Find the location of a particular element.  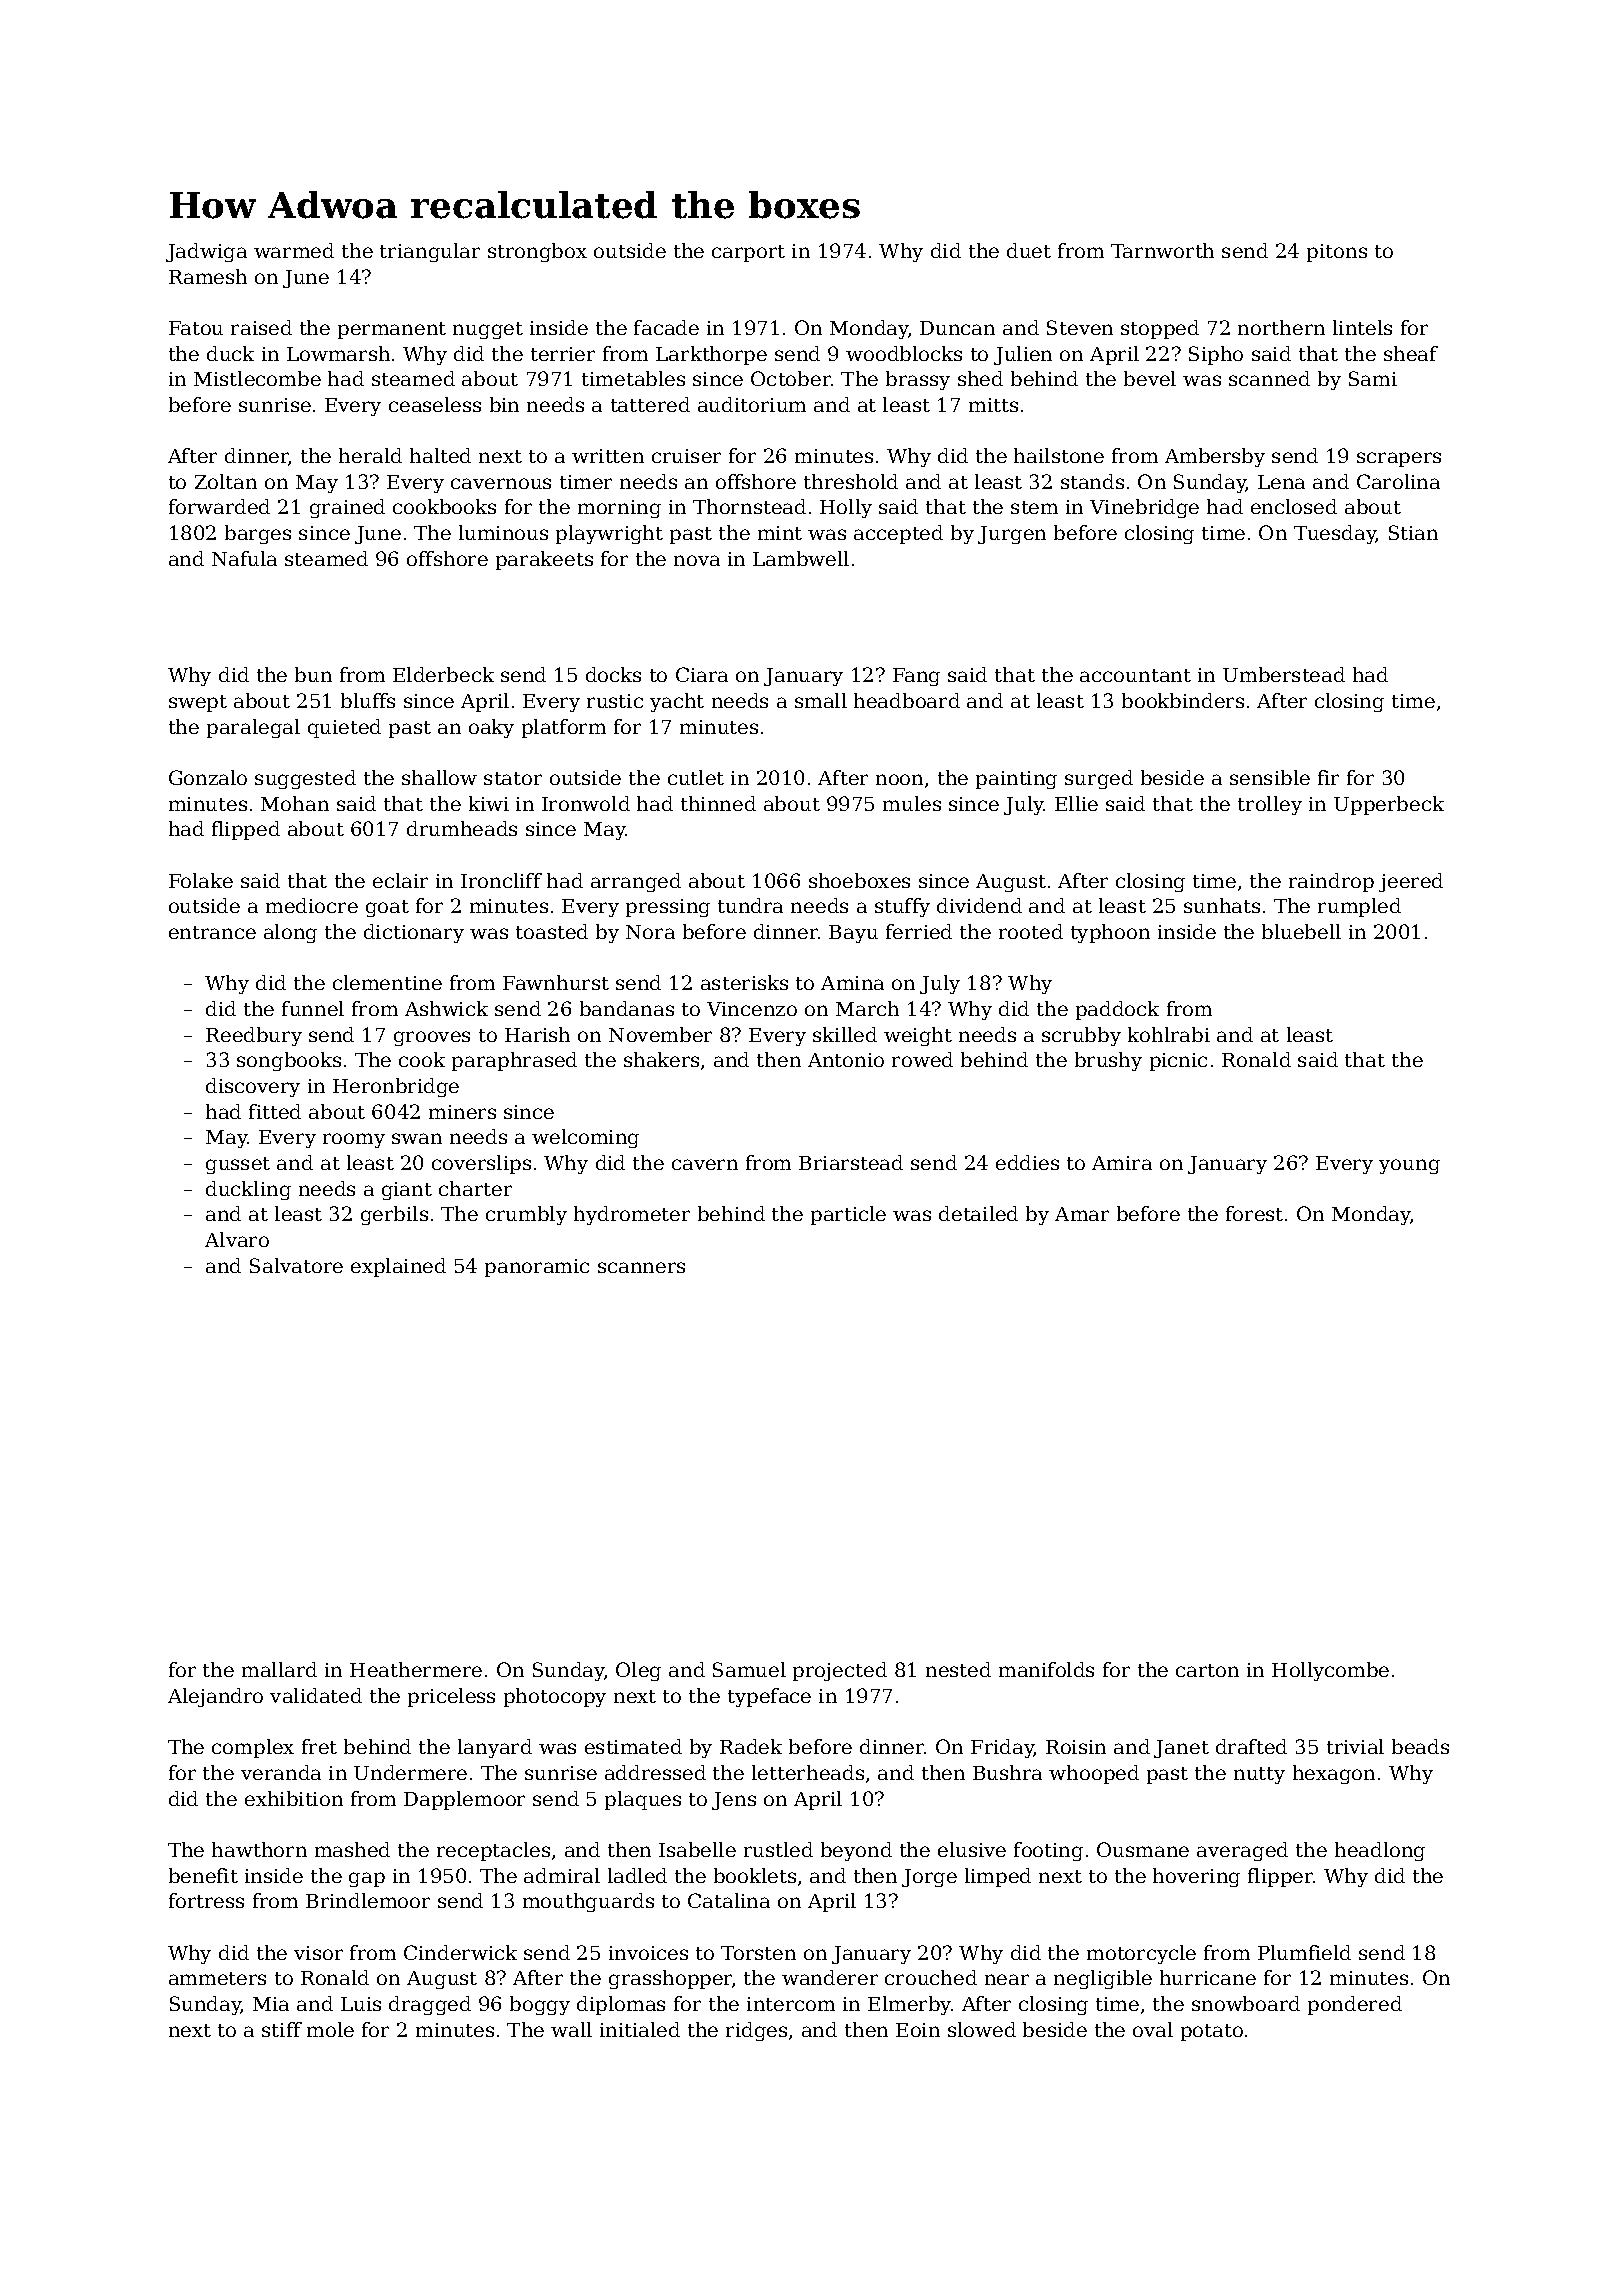

carton is located at coordinates (1207, 1670).
